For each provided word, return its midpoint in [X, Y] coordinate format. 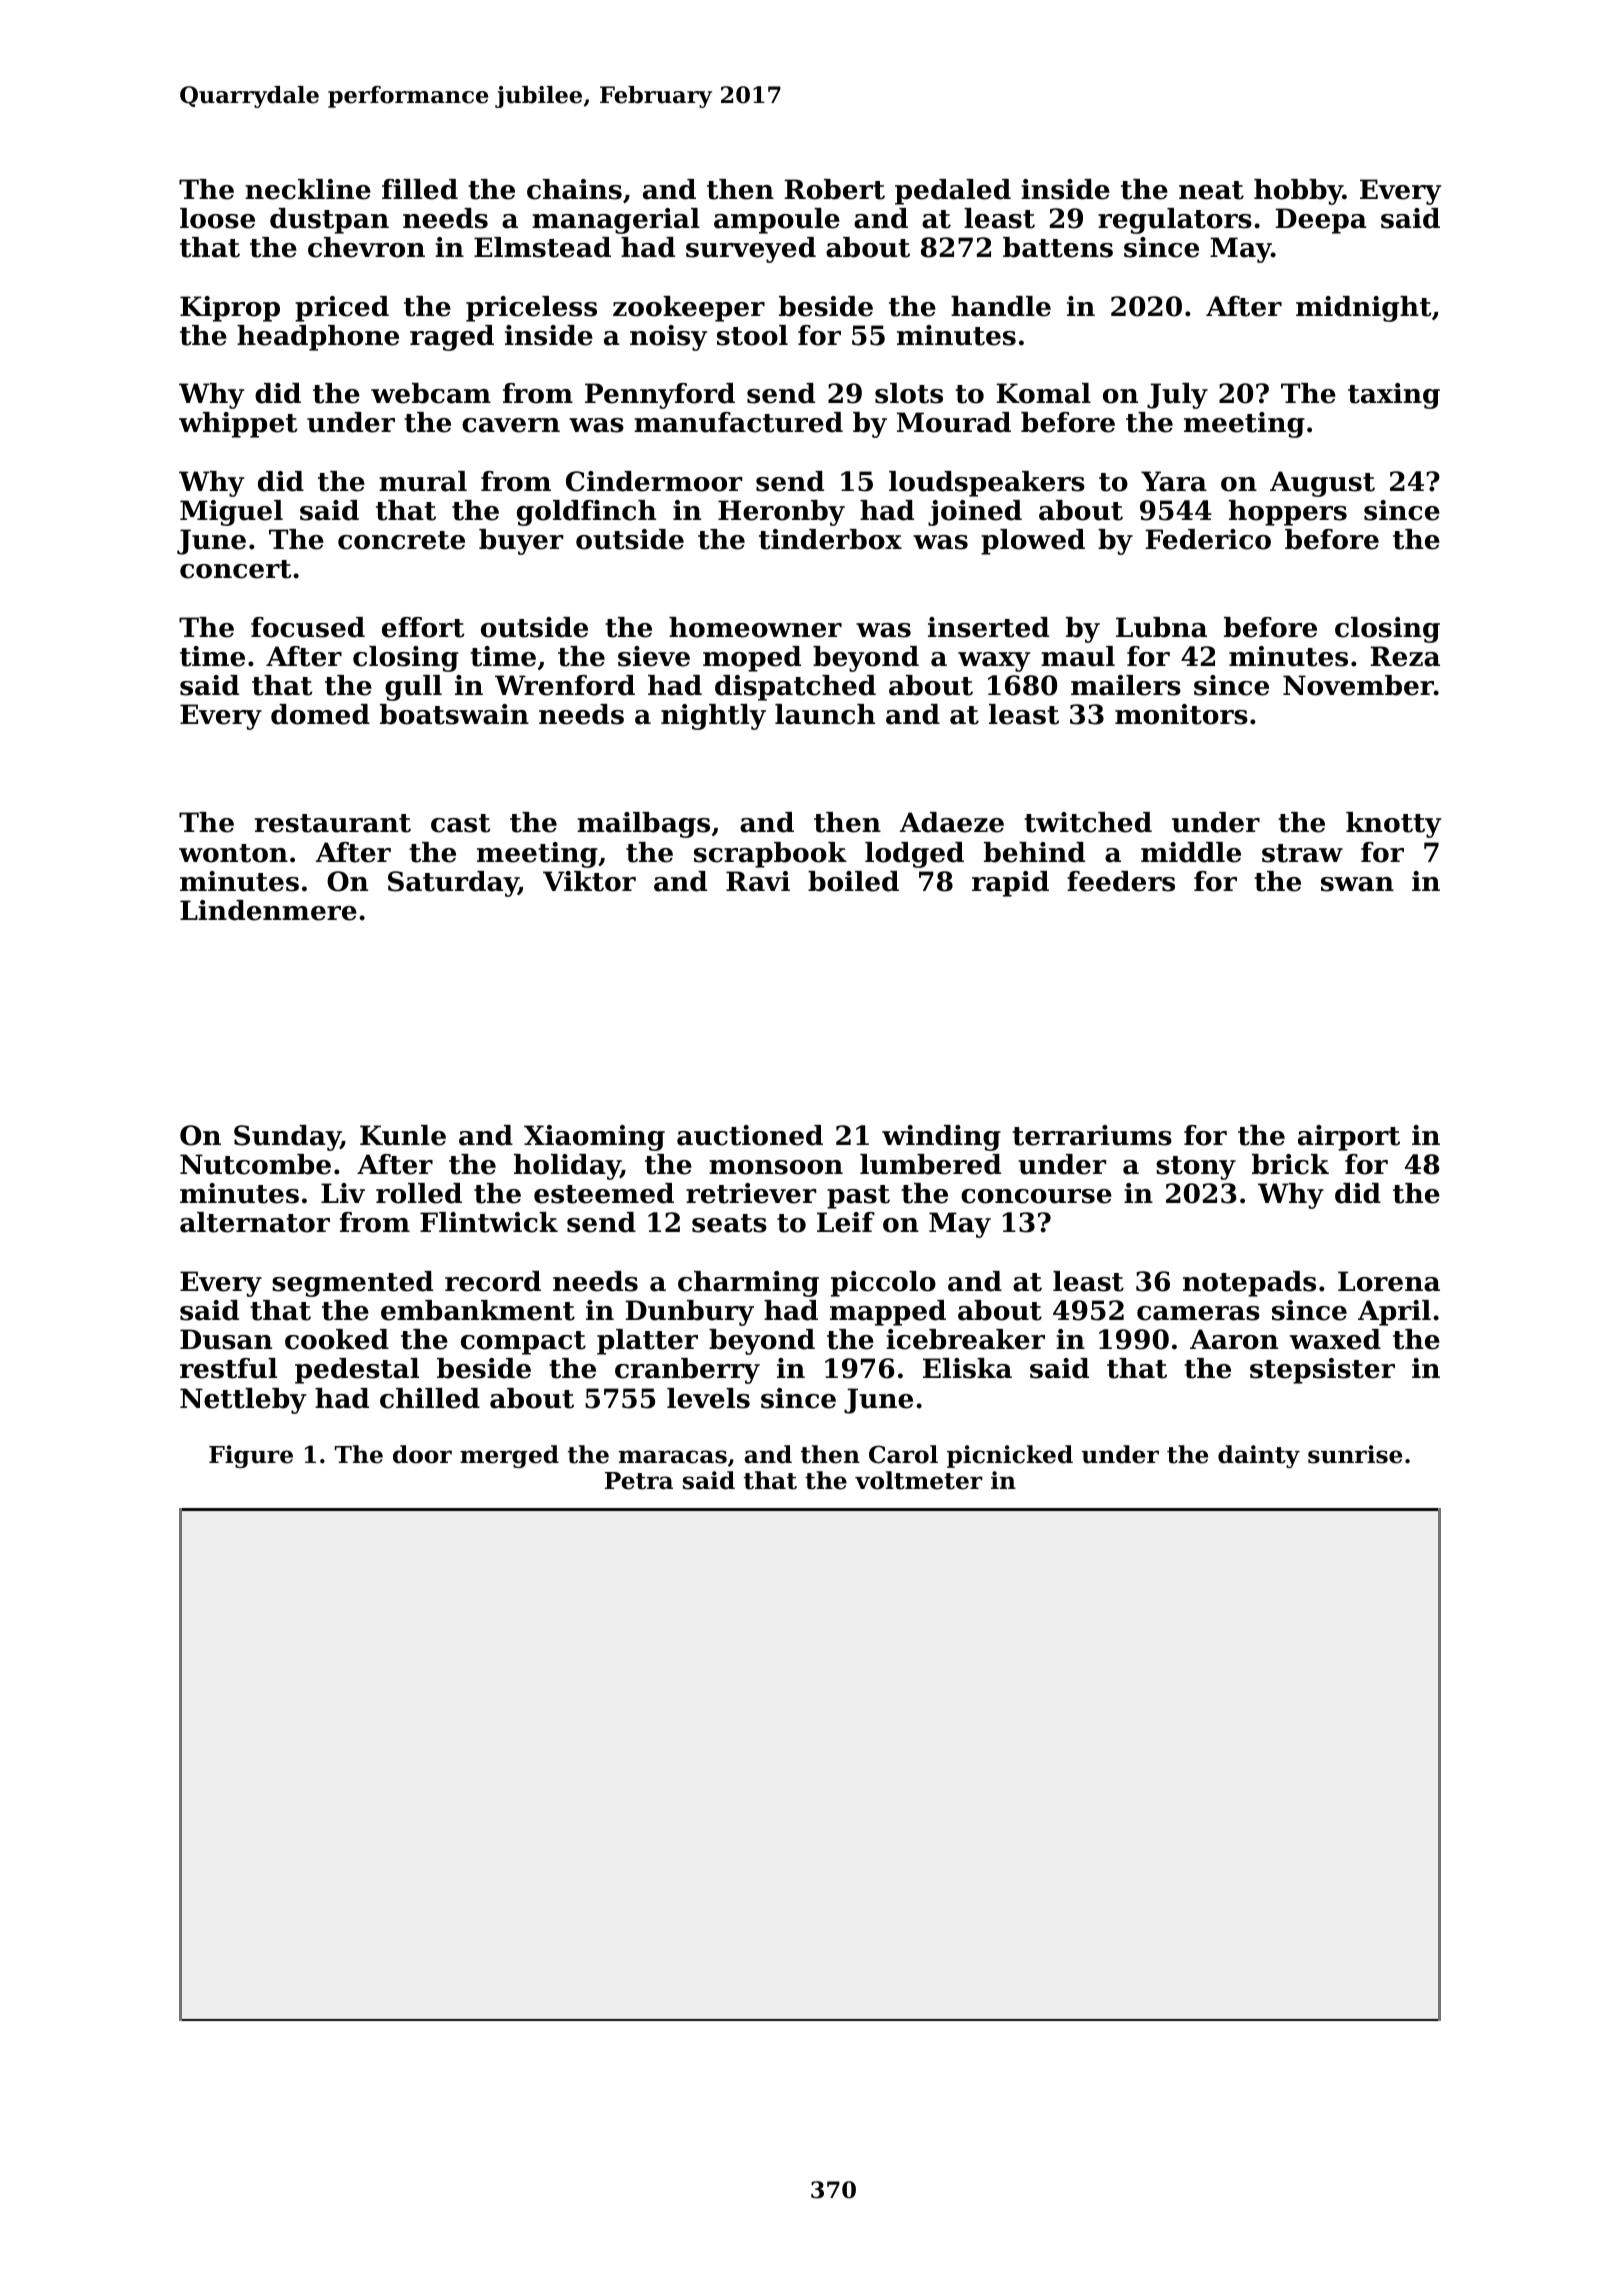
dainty [1259, 1456]
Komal [1043, 393]
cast [461, 823]
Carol [903, 1454]
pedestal [357, 1371]
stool [752, 335]
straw [1302, 853]
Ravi [758, 881]
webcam [431, 393]
